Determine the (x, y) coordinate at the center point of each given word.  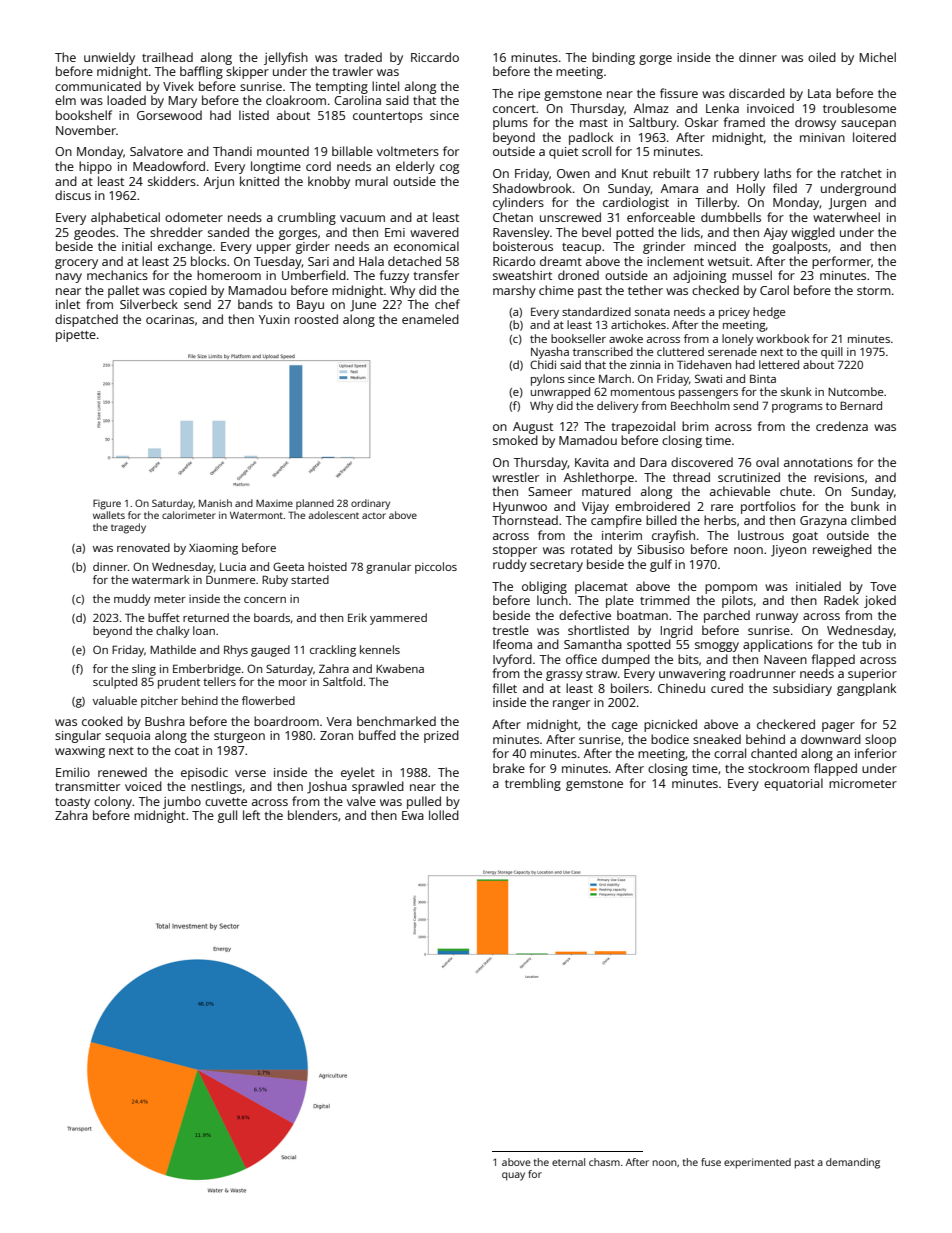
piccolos (436, 568)
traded (363, 57)
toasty (72, 803)
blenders (313, 815)
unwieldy (109, 58)
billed (661, 520)
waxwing (80, 752)
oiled (822, 57)
